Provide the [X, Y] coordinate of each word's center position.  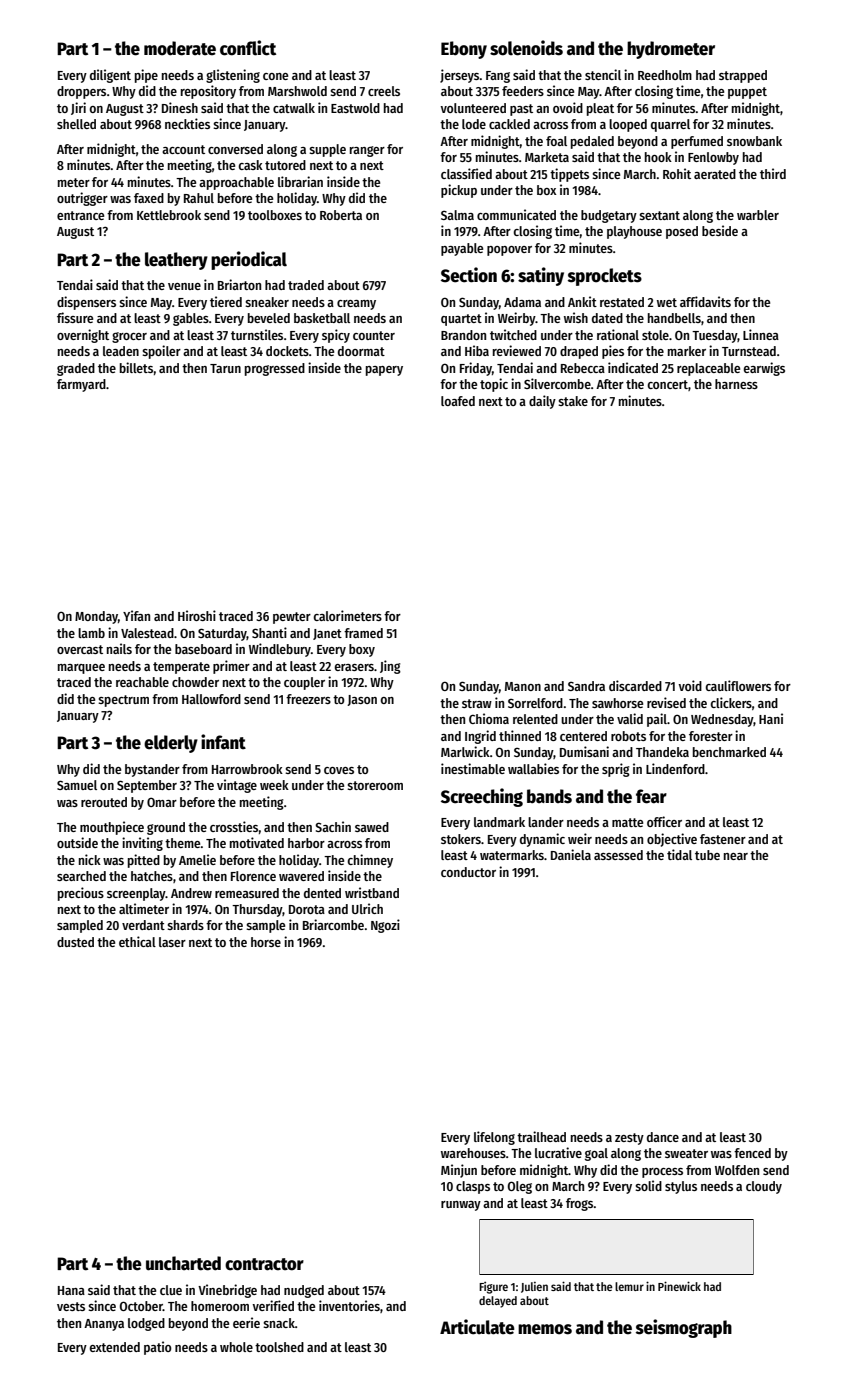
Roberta [341, 215]
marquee [81, 669]
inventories [349, 1305]
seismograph [684, 1328]
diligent [110, 76]
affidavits [705, 301]
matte [627, 822]
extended [114, 1347]
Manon [523, 686]
